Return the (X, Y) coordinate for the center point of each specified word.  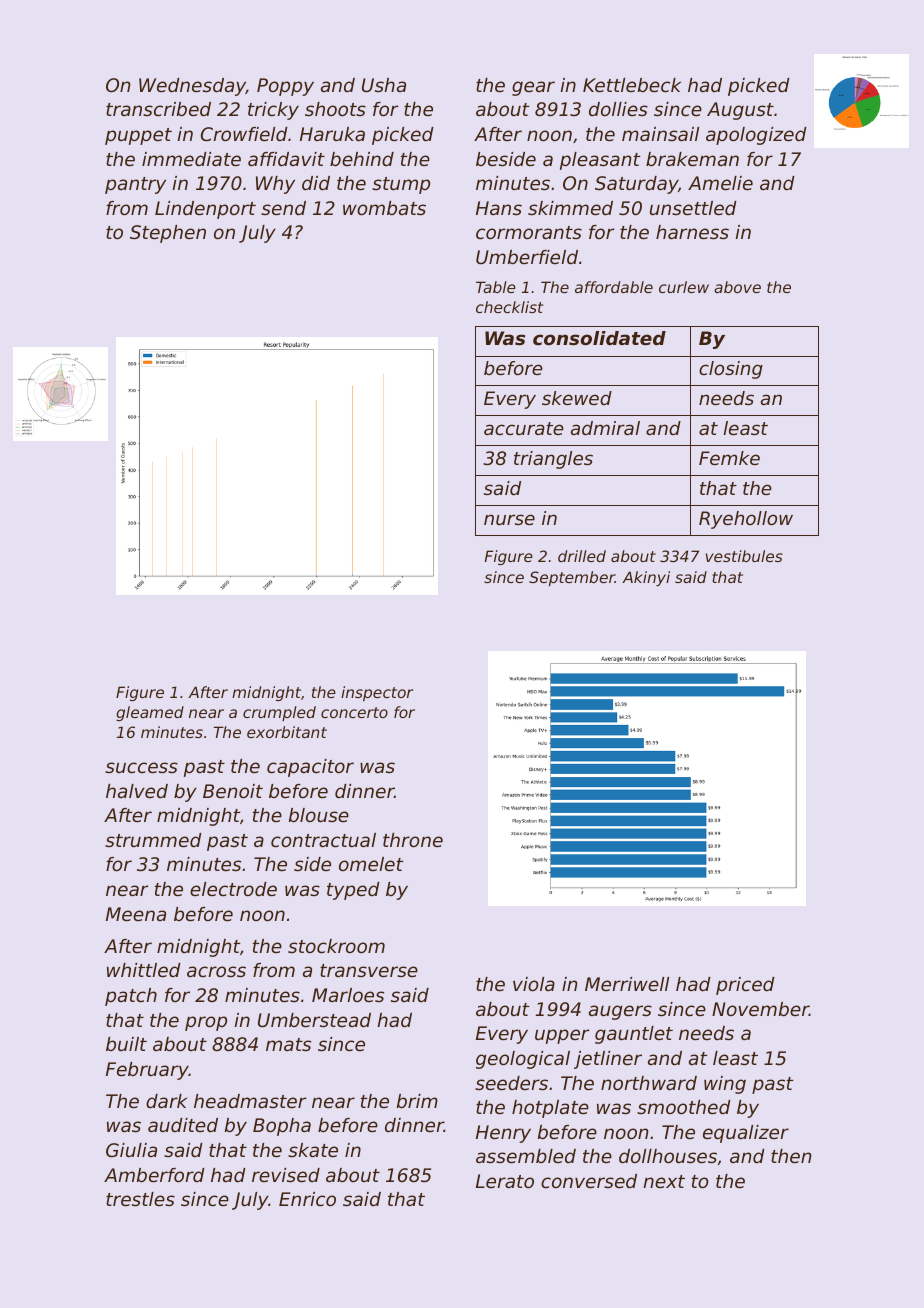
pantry (135, 185)
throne (413, 840)
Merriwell (627, 984)
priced (745, 986)
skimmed (570, 208)
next (664, 1181)
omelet (371, 864)
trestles (140, 1199)
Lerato (505, 1181)
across (216, 971)
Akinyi (646, 578)
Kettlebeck (632, 85)
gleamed (150, 713)
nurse (509, 519)
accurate (524, 428)
